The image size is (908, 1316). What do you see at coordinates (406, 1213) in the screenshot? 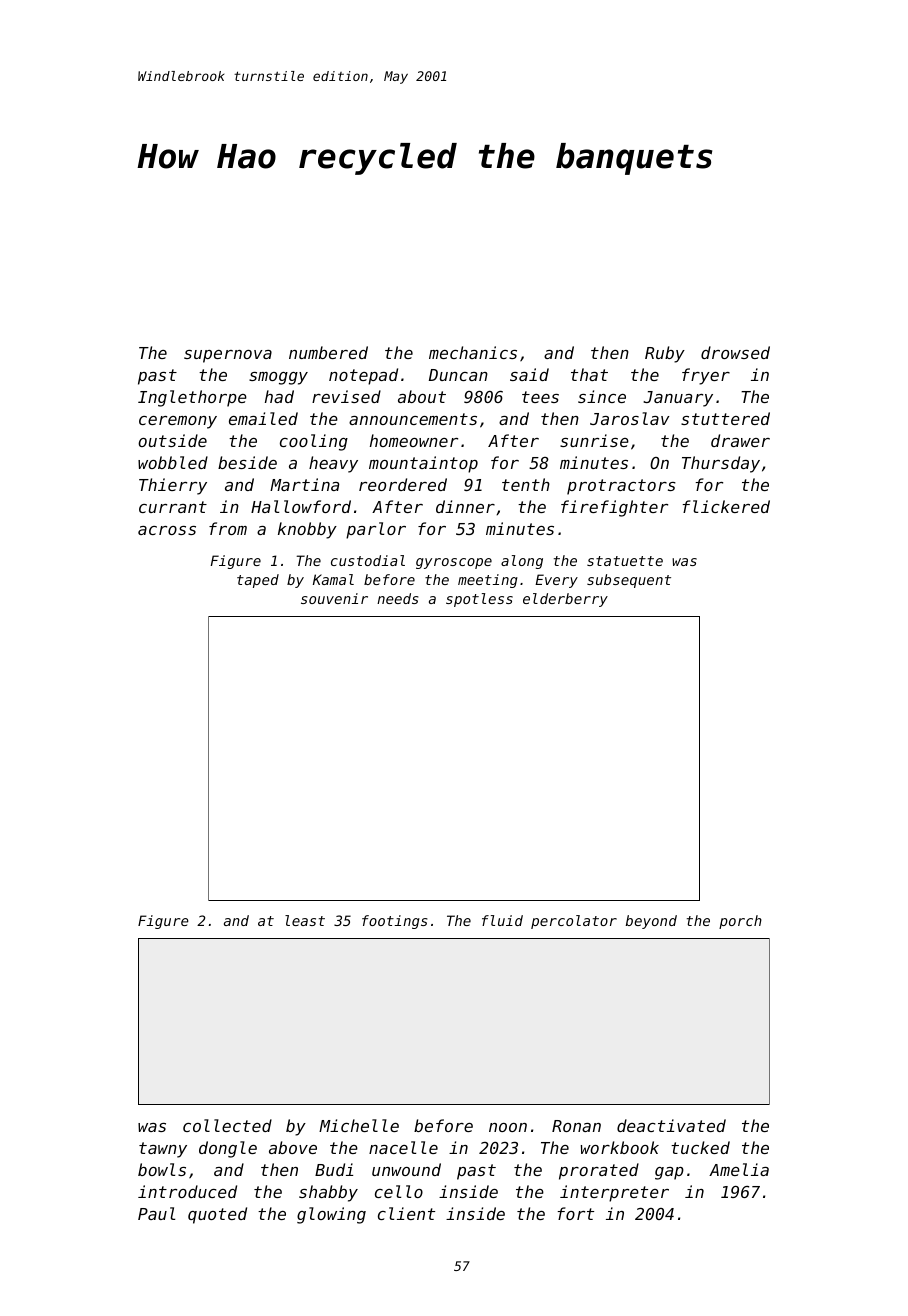
I see `client` at bounding box center [406, 1213].
